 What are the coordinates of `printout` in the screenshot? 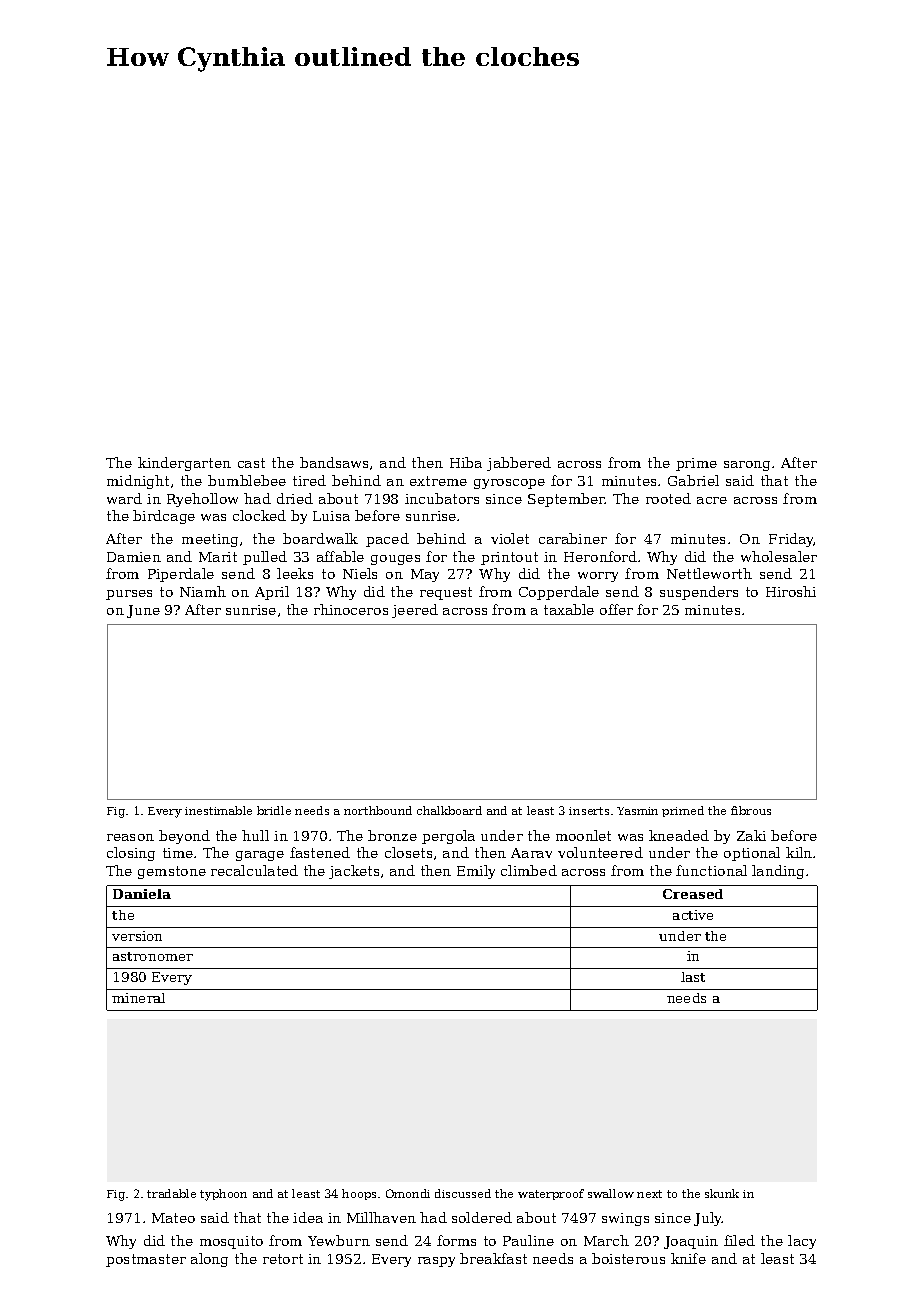 It's located at (509, 558).
